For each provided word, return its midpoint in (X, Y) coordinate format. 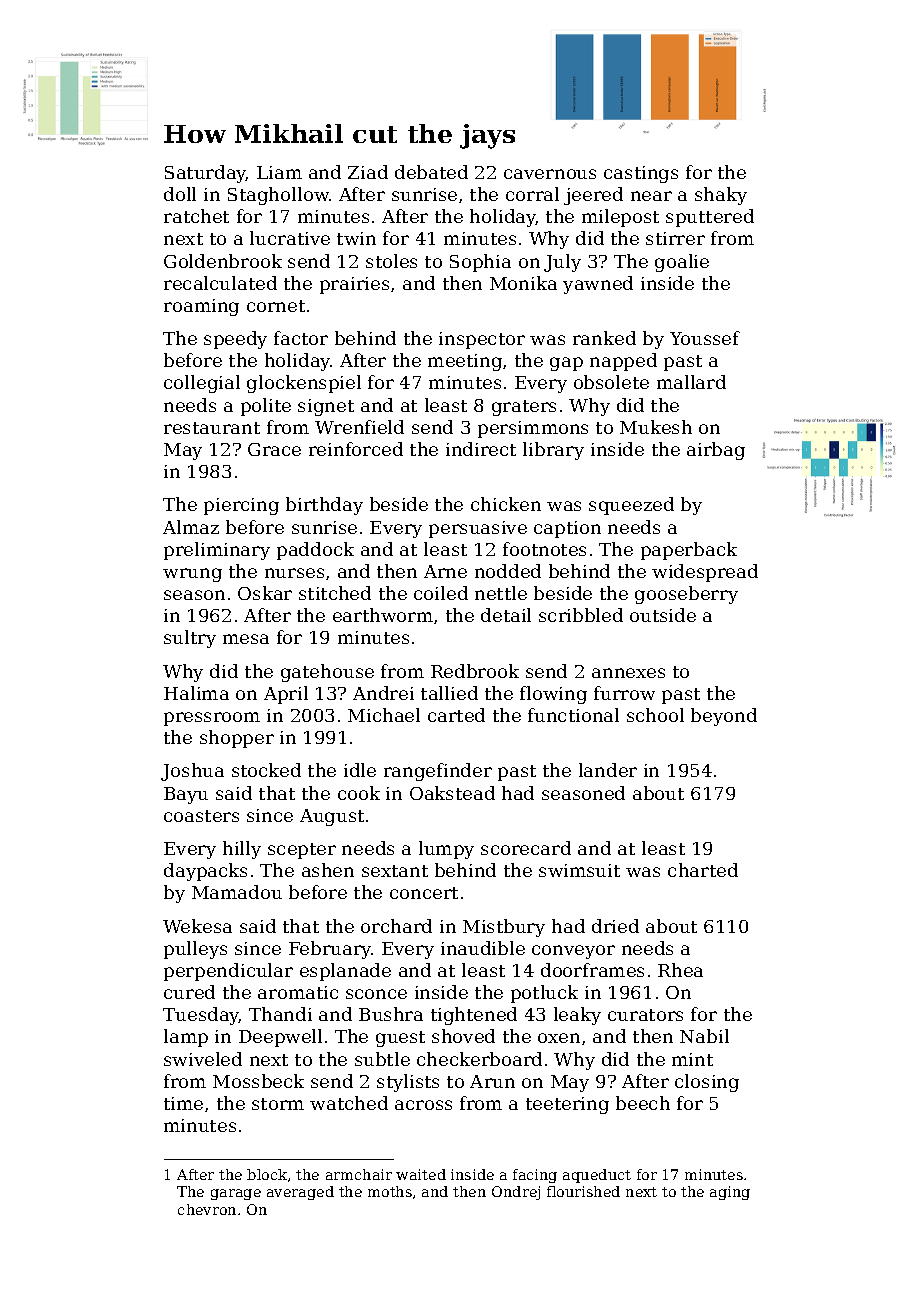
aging (730, 1193)
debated (431, 172)
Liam (279, 172)
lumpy (446, 850)
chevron (207, 1209)
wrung (192, 575)
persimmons (533, 429)
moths (390, 1191)
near (651, 196)
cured (189, 992)
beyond (724, 717)
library (553, 451)
